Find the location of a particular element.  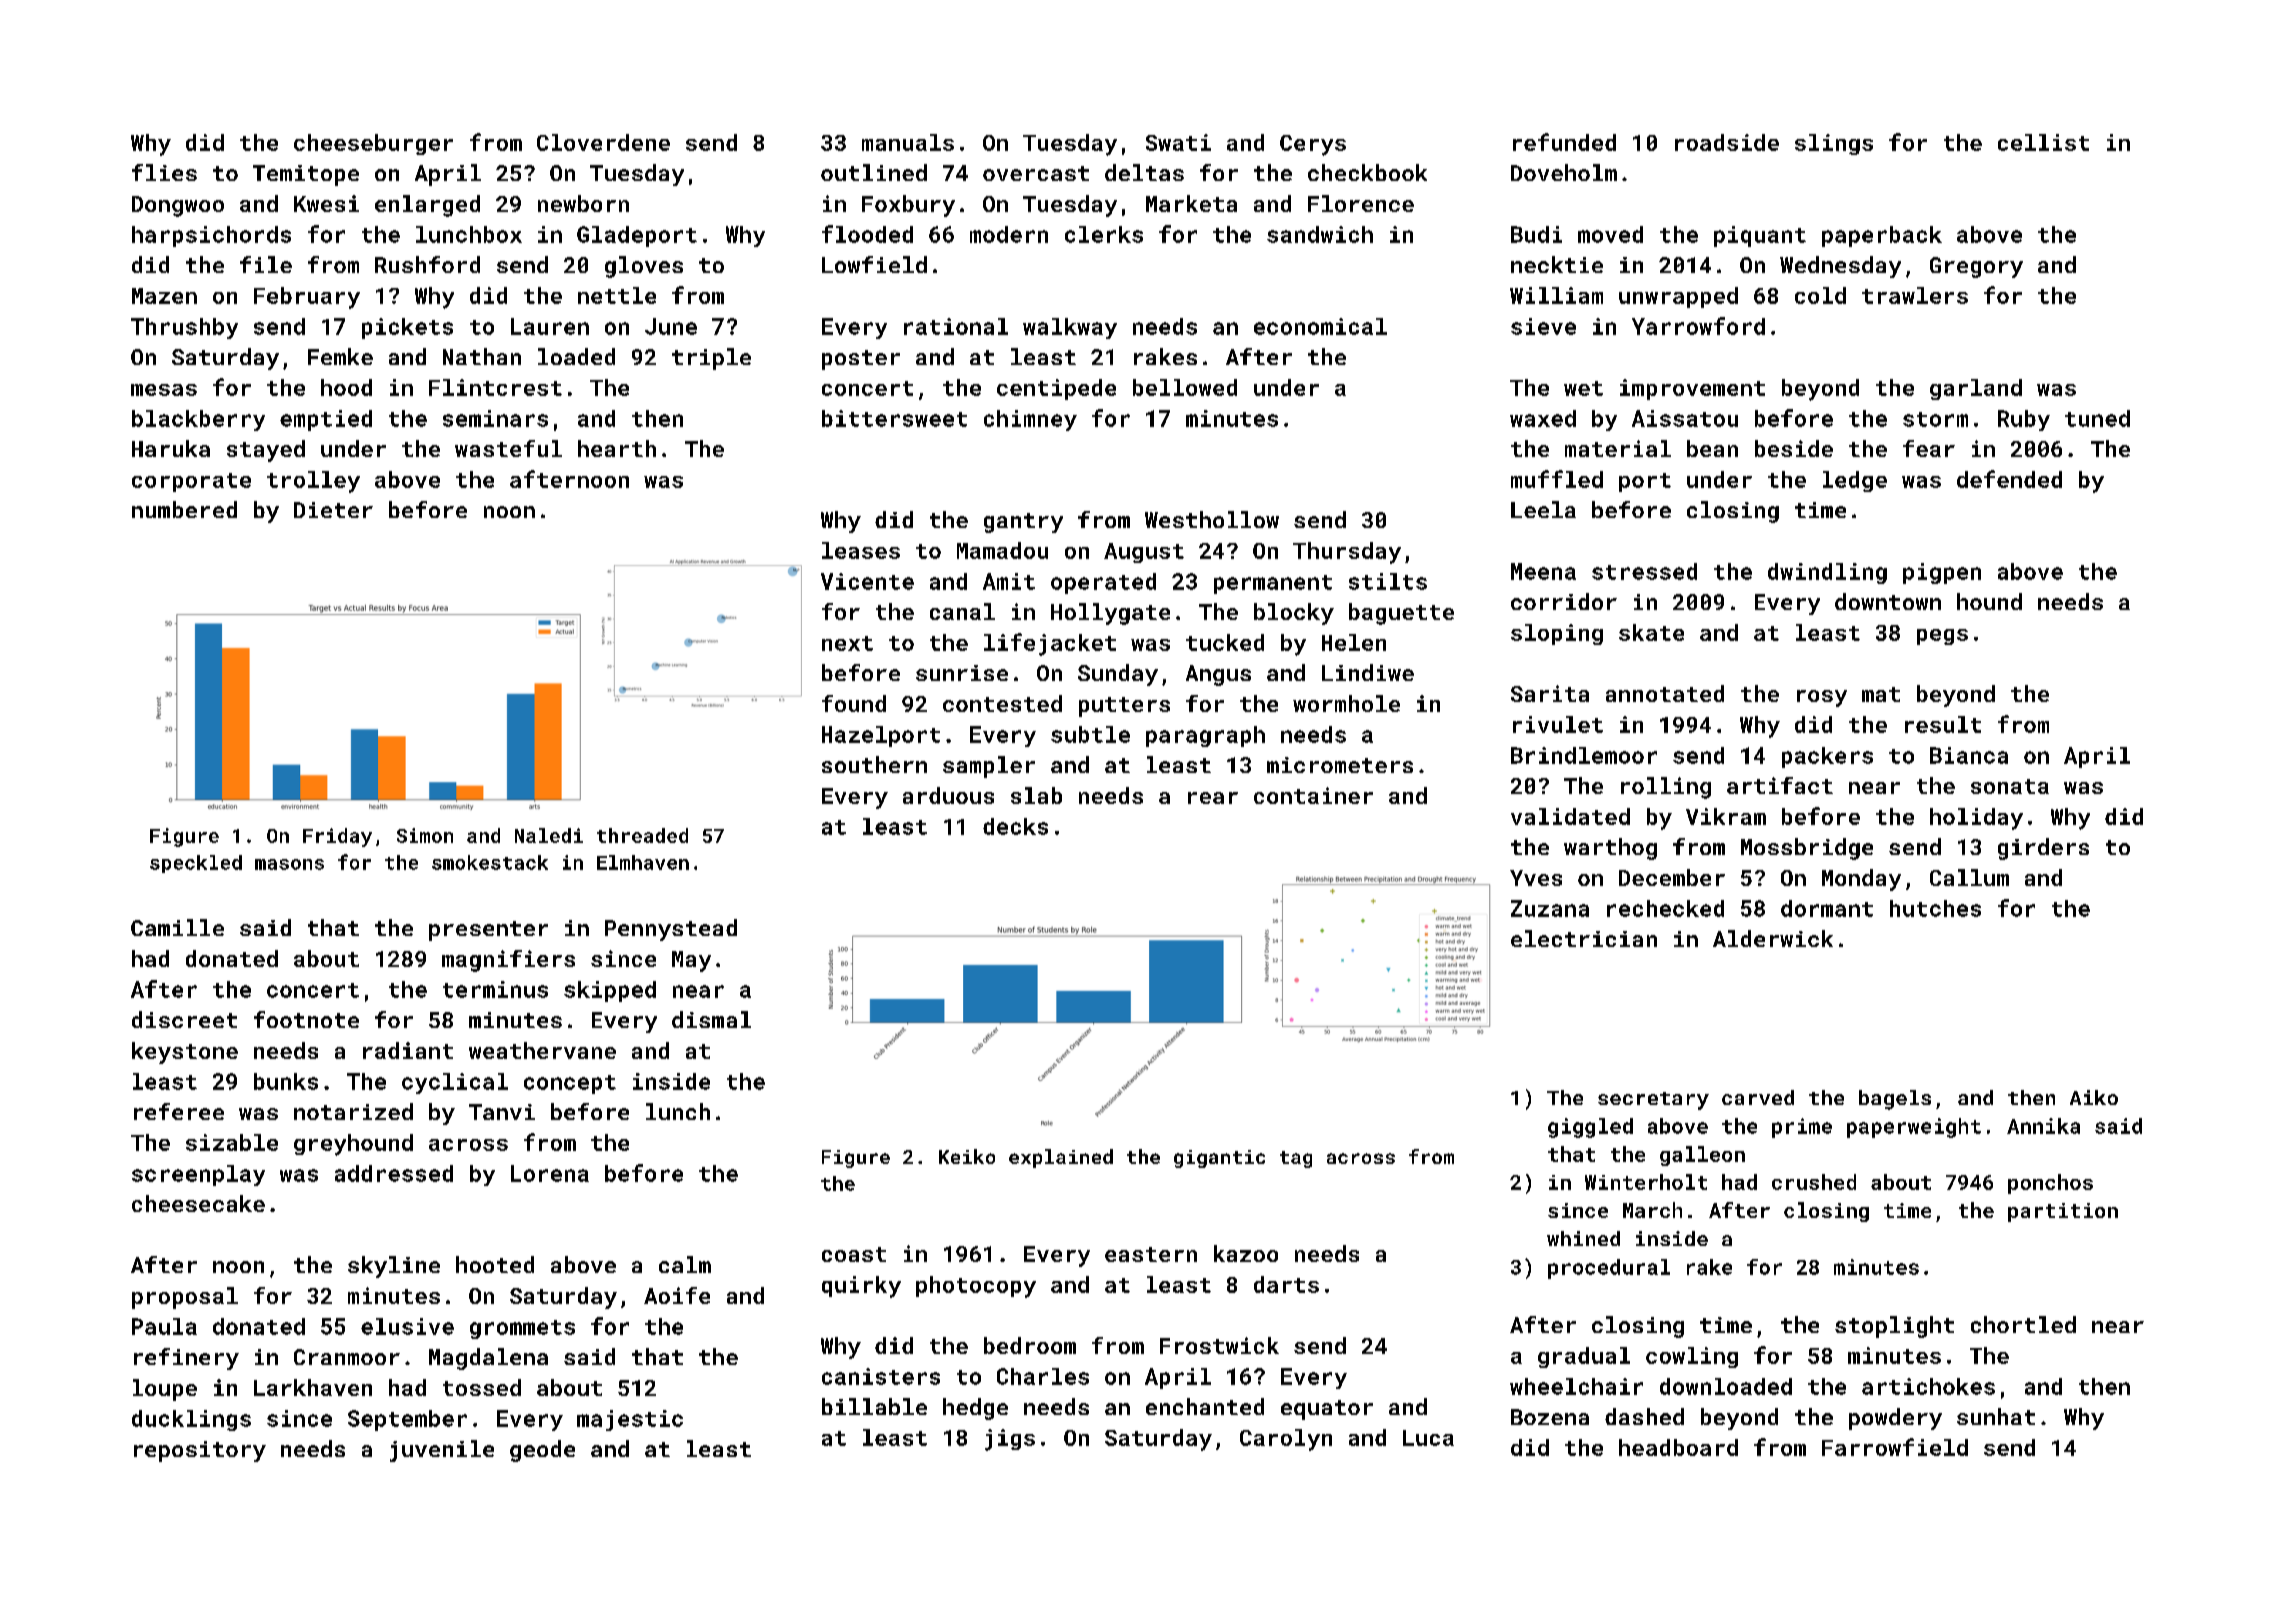

garland is located at coordinates (1976, 389).
